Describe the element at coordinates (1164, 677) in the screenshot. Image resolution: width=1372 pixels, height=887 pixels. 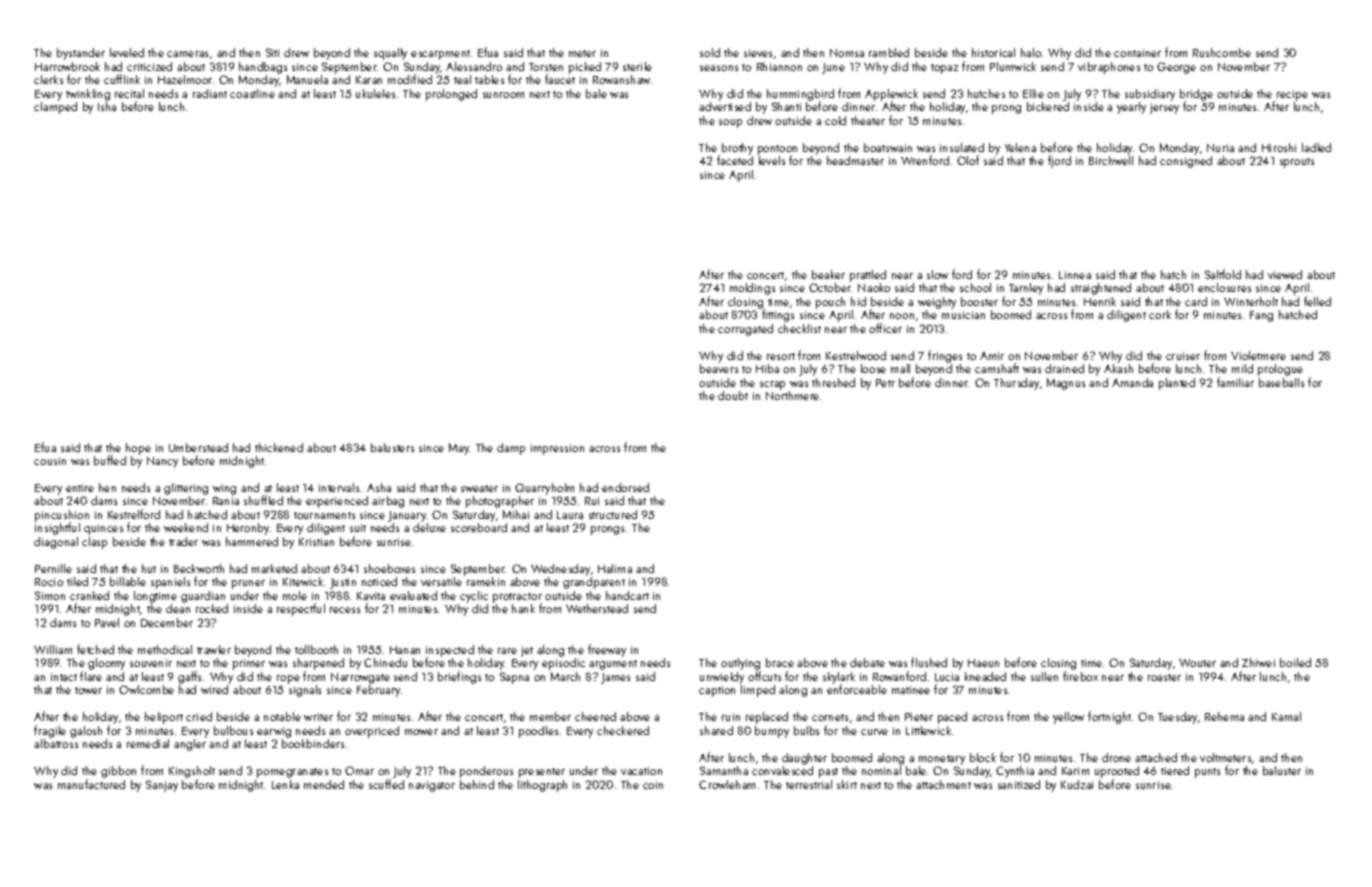
I see `roaster` at that location.
